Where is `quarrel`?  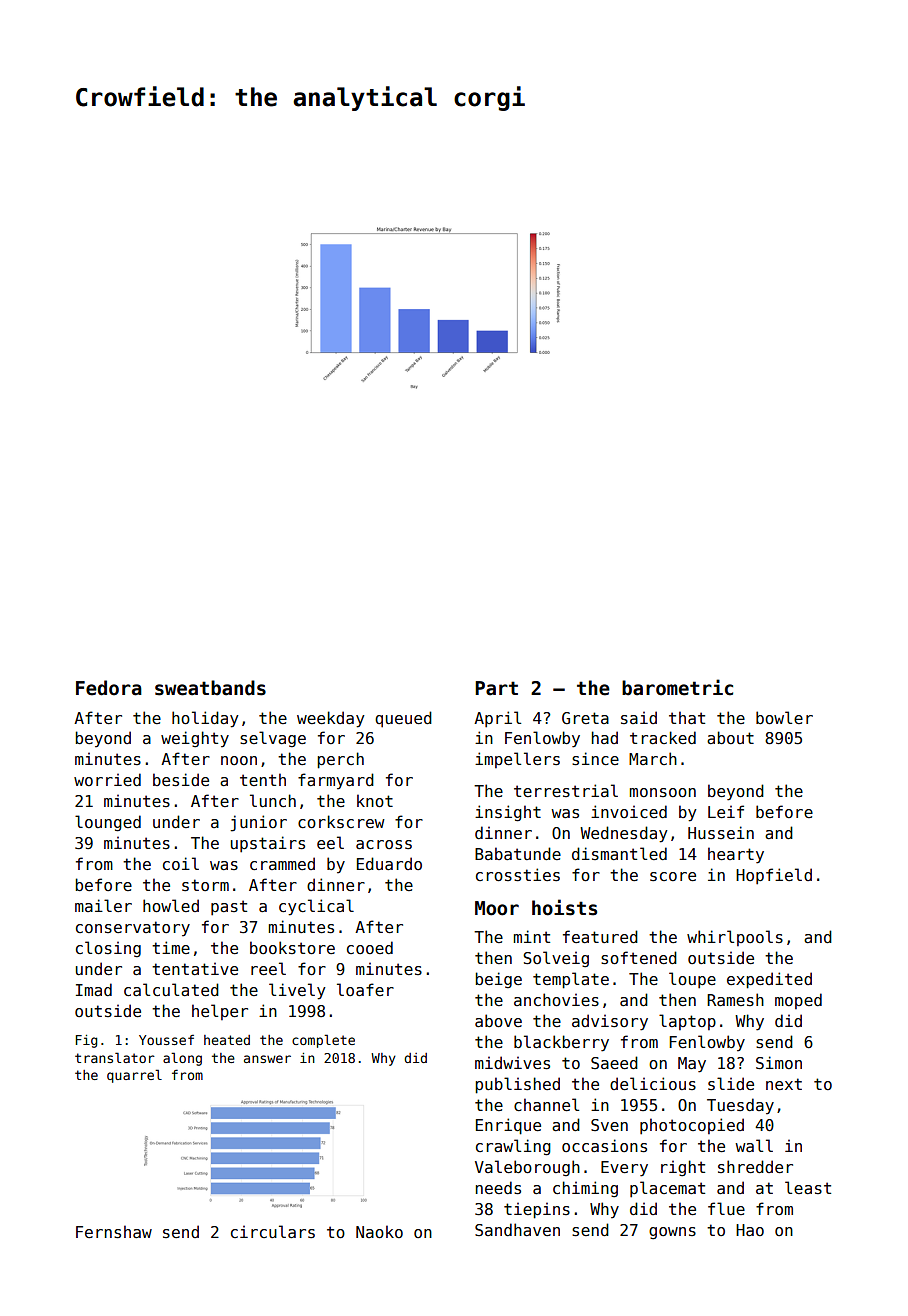
quarrel is located at coordinates (134, 1076).
